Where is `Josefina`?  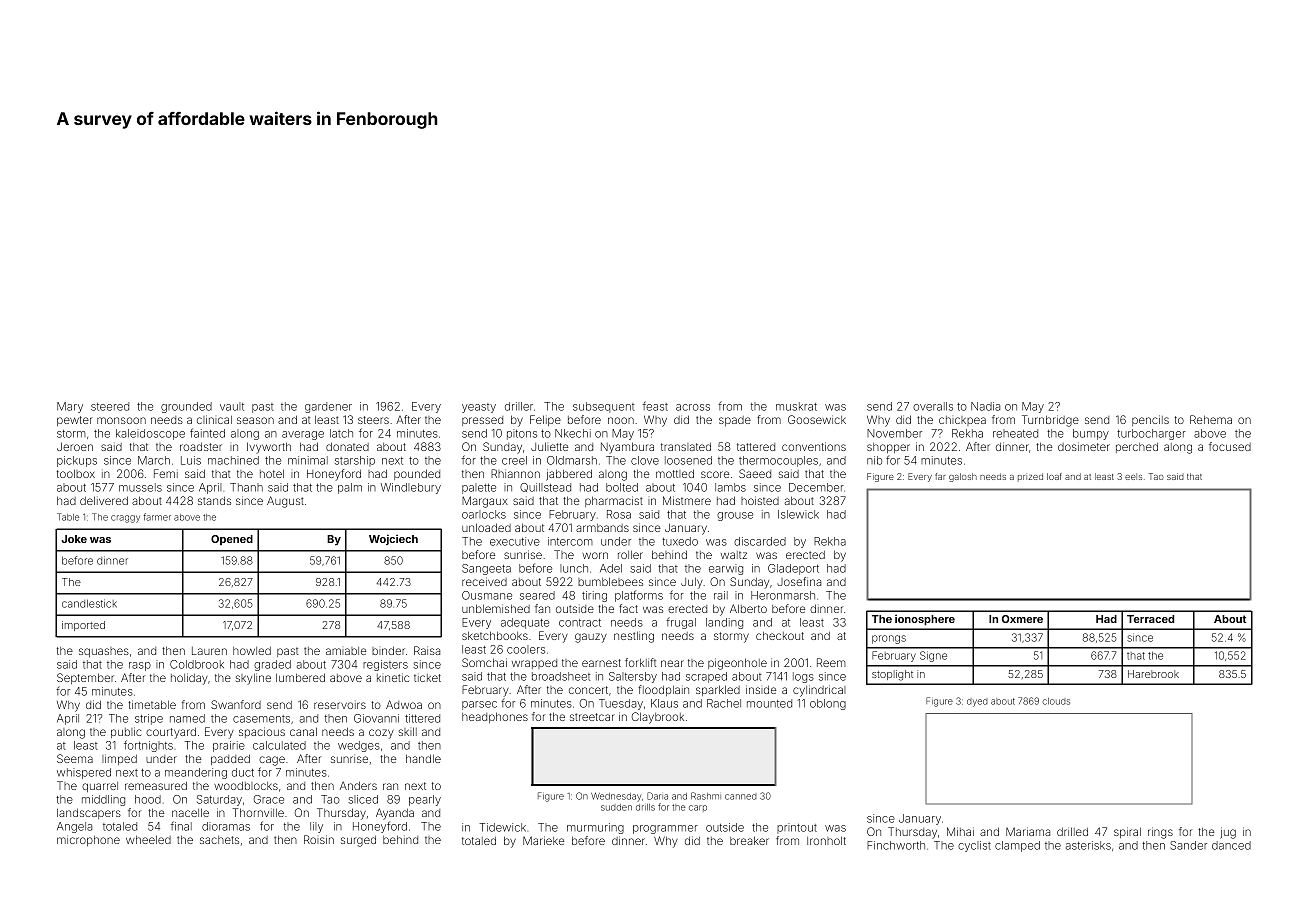 Josefina is located at coordinates (799, 581).
